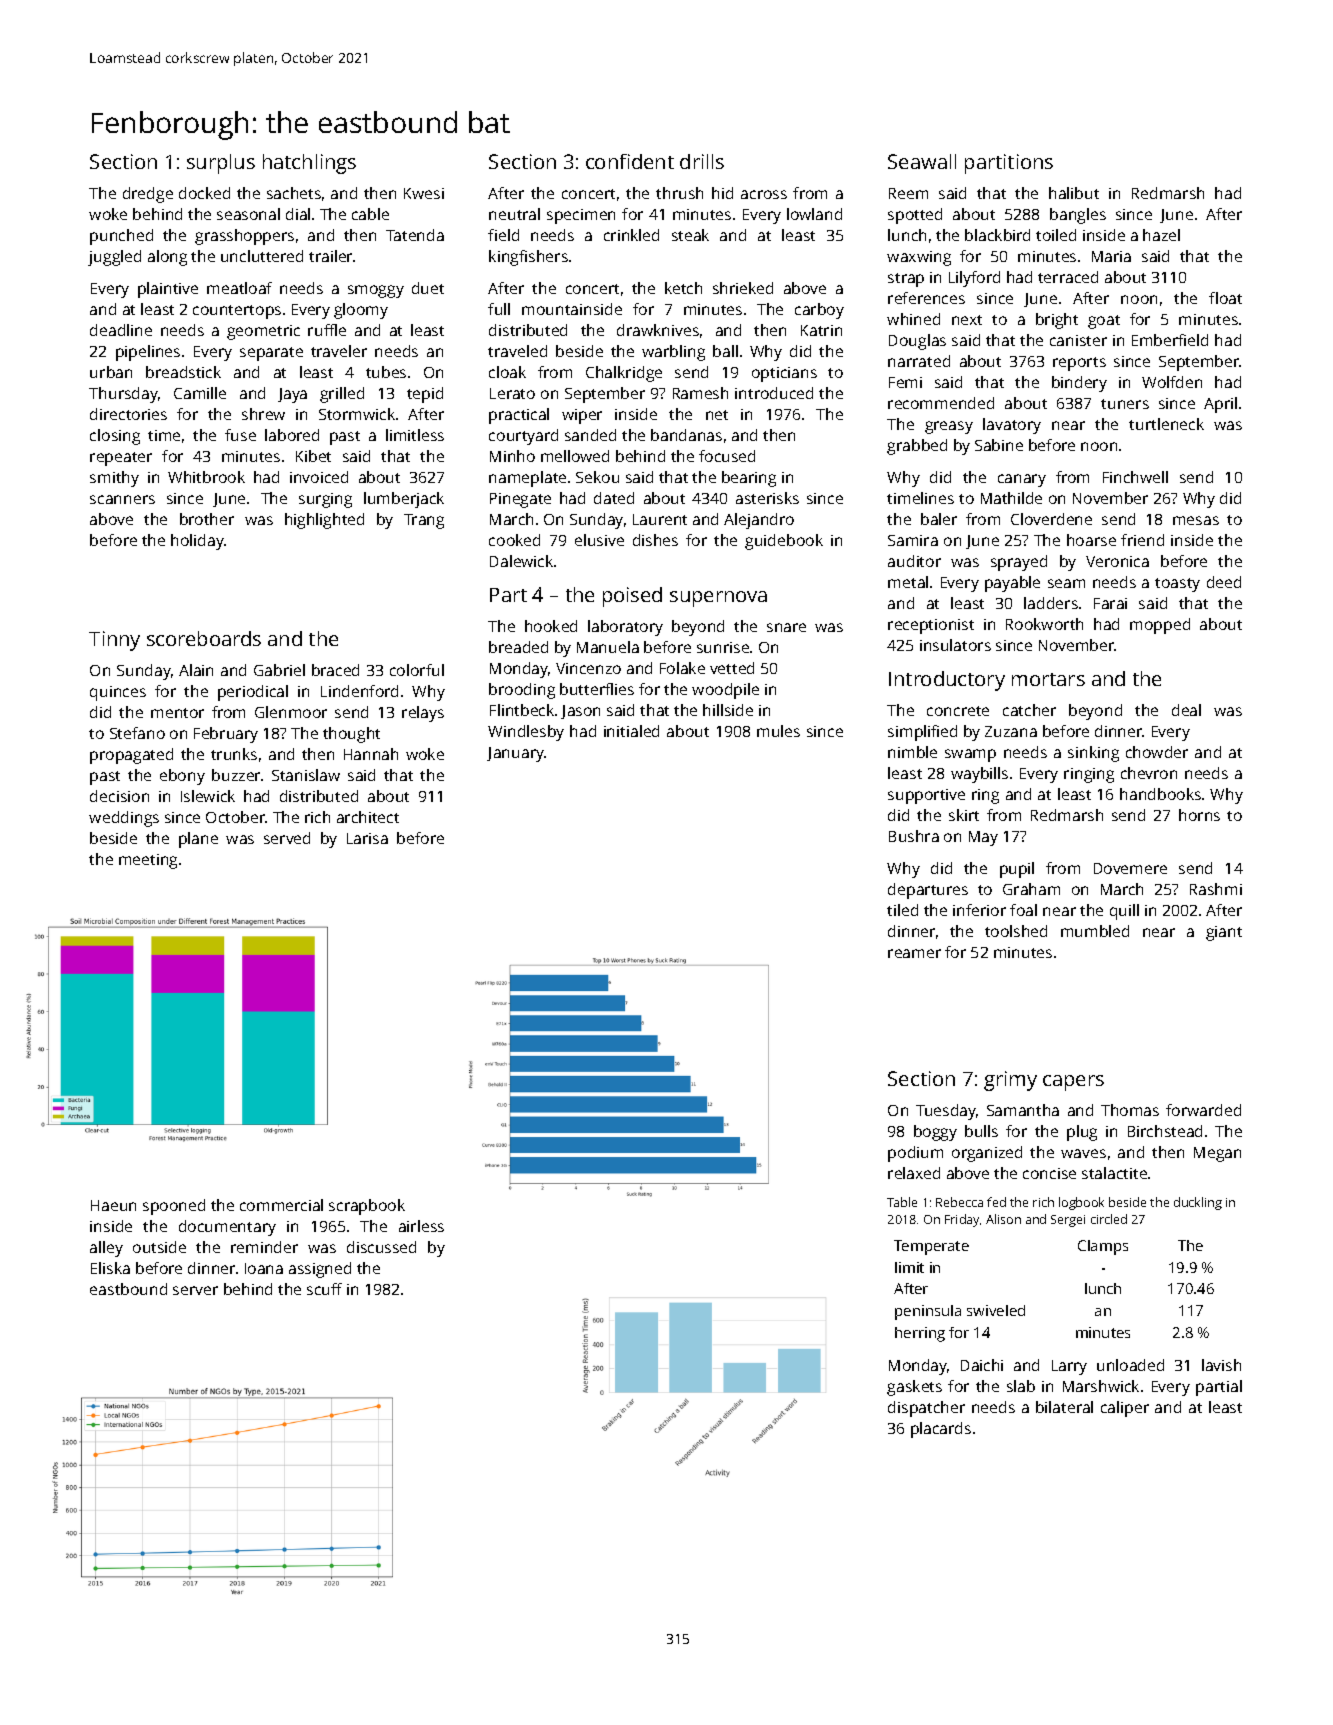  I want to click on Ioana, so click(264, 1268).
